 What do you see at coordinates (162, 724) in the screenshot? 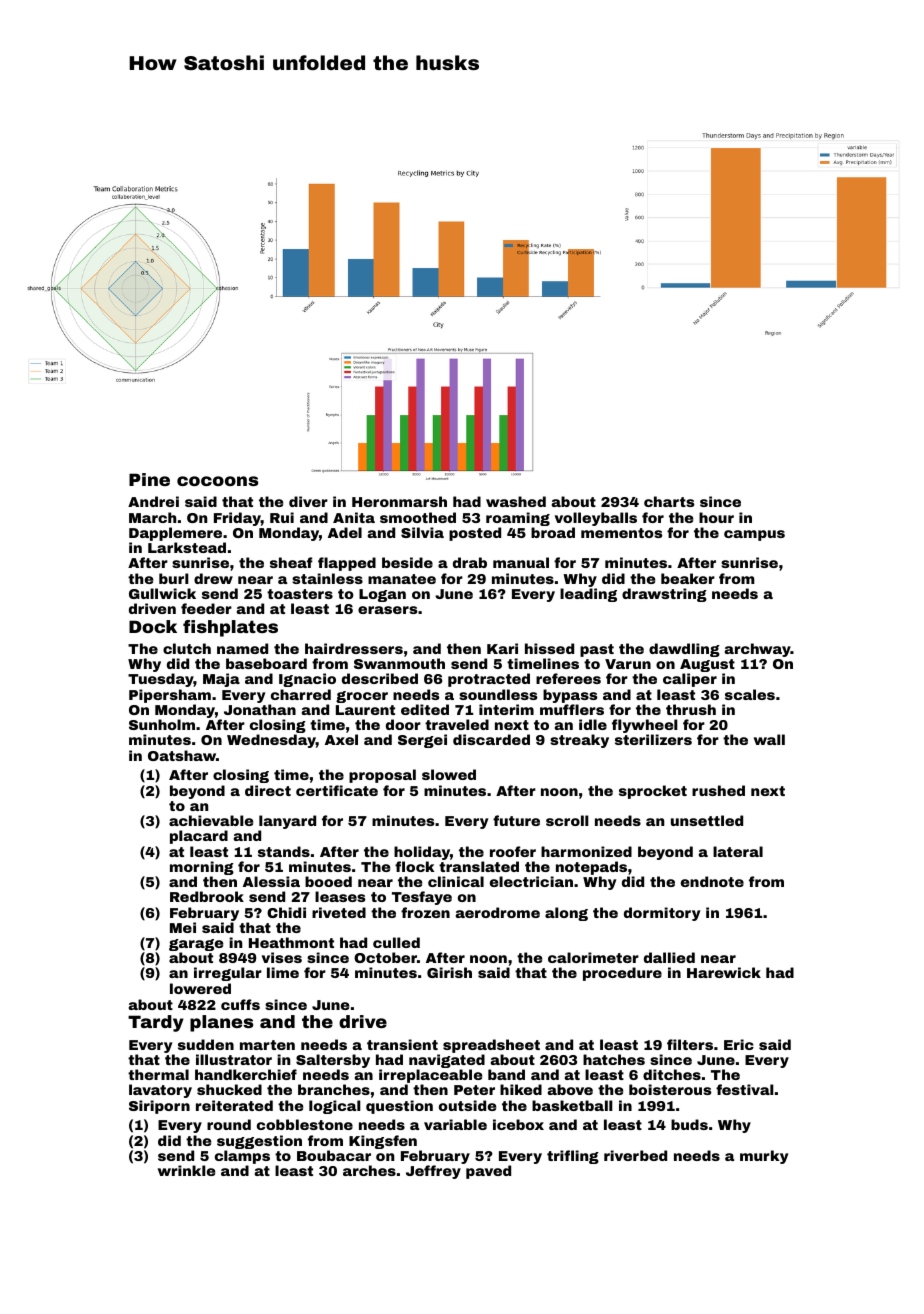
I see `Sunholm` at bounding box center [162, 724].
